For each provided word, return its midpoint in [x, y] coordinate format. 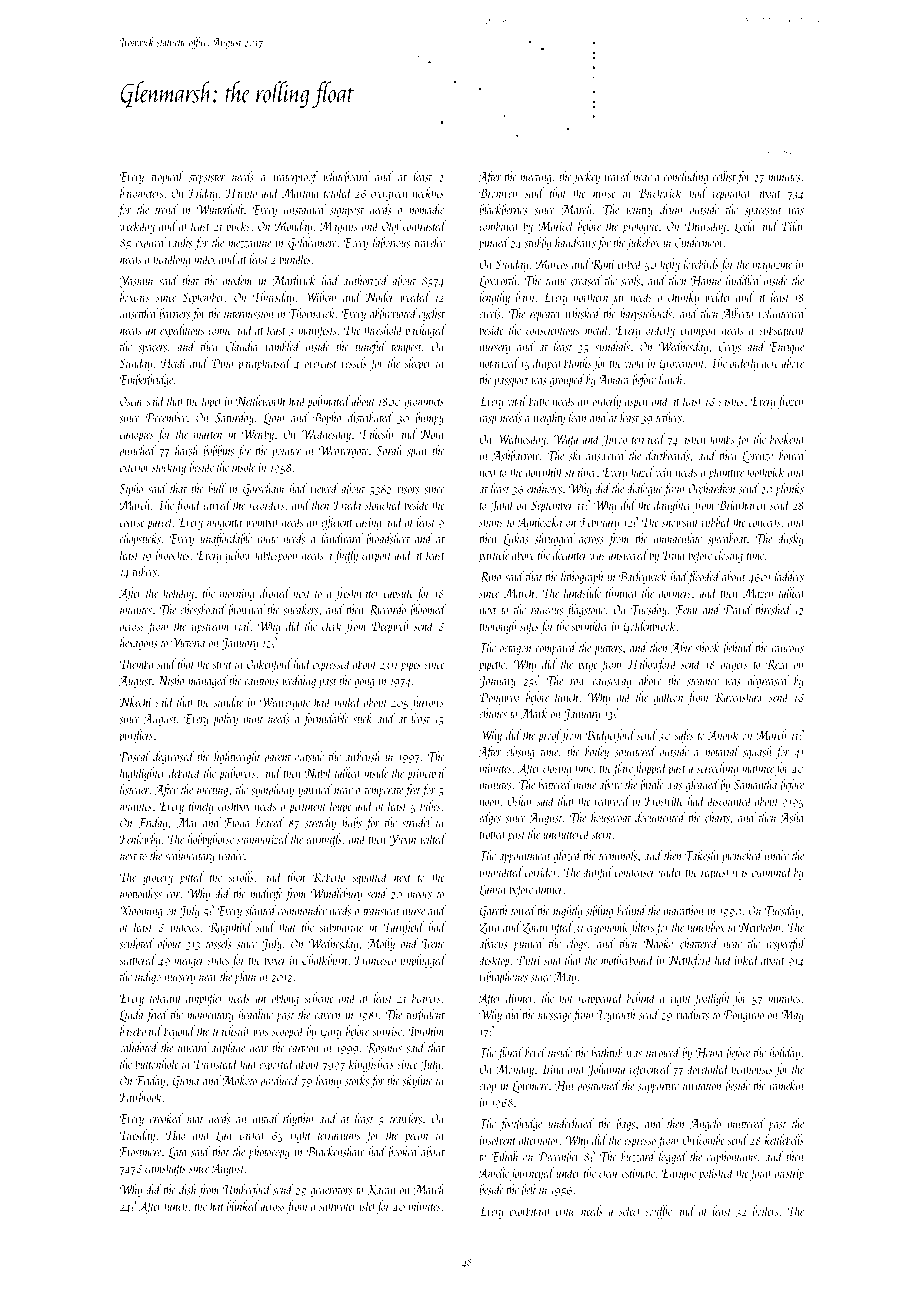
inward [193, 1047]
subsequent [781, 331]
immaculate [678, 538]
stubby [538, 243]
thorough [497, 627]
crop [487, 1088]
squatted [370, 878]
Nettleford [690, 961]
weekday [137, 227]
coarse [132, 523]
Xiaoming [141, 912]
